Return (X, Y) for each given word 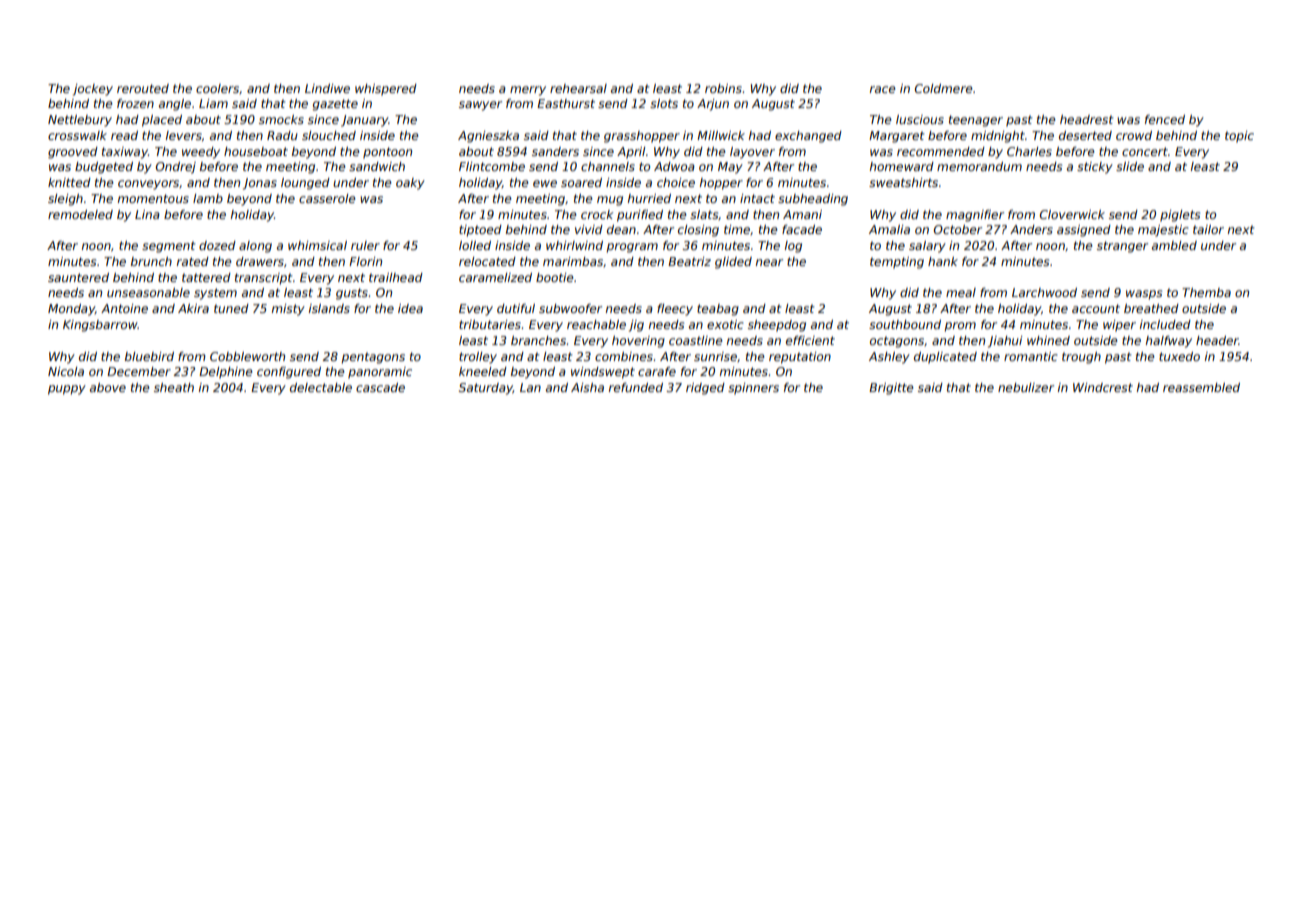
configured (289, 373)
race (883, 89)
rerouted (143, 88)
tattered (206, 277)
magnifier (975, 216)
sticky (1095, 168)
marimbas (573, 261)
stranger (1122, 247)
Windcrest (1103, 387)
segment (168, 247)
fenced (1165, 119)
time (737, 229)
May (730, 168)
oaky (410, 184)
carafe (657, 371)
